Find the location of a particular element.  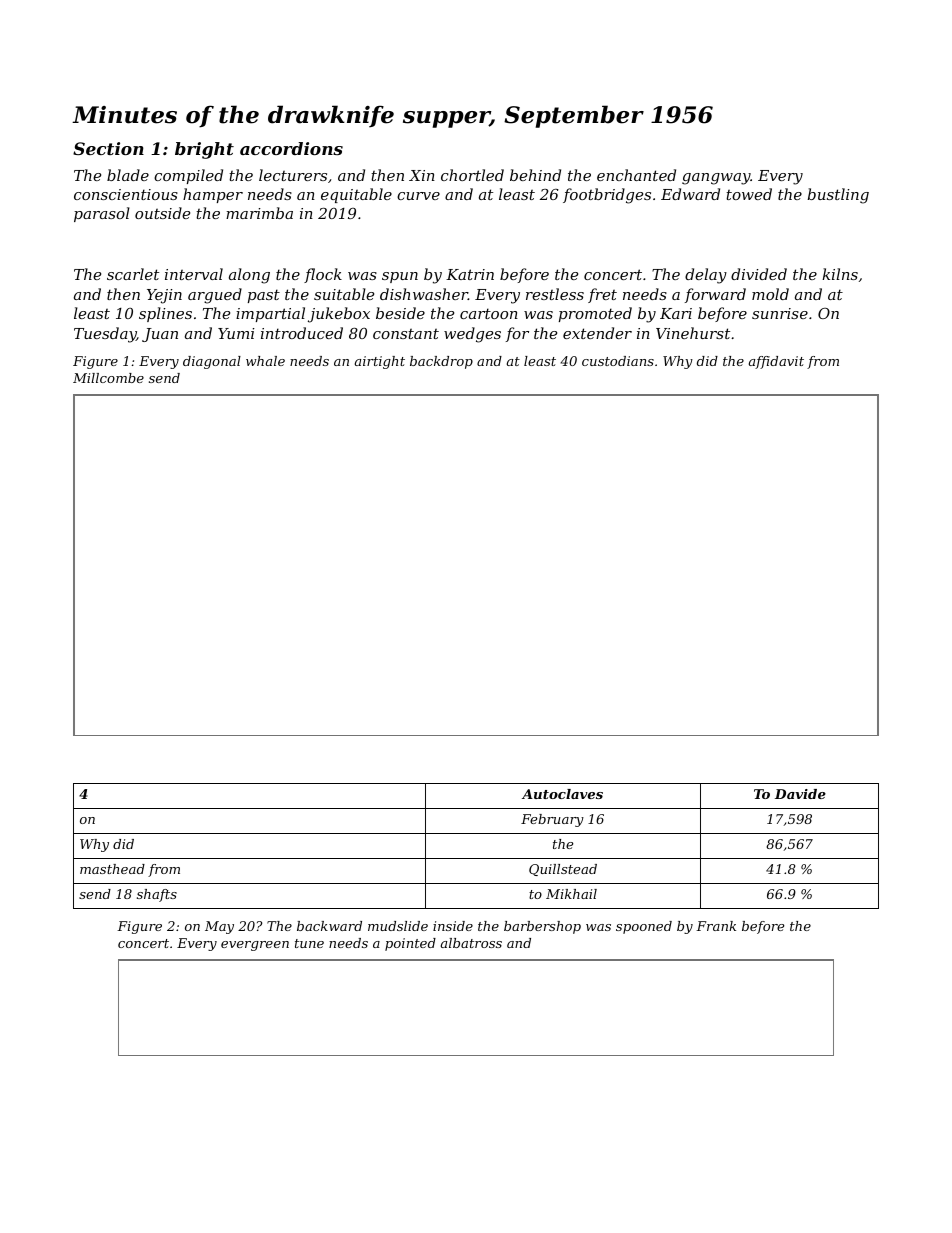

Frank is located at coordinates (716, 926).
